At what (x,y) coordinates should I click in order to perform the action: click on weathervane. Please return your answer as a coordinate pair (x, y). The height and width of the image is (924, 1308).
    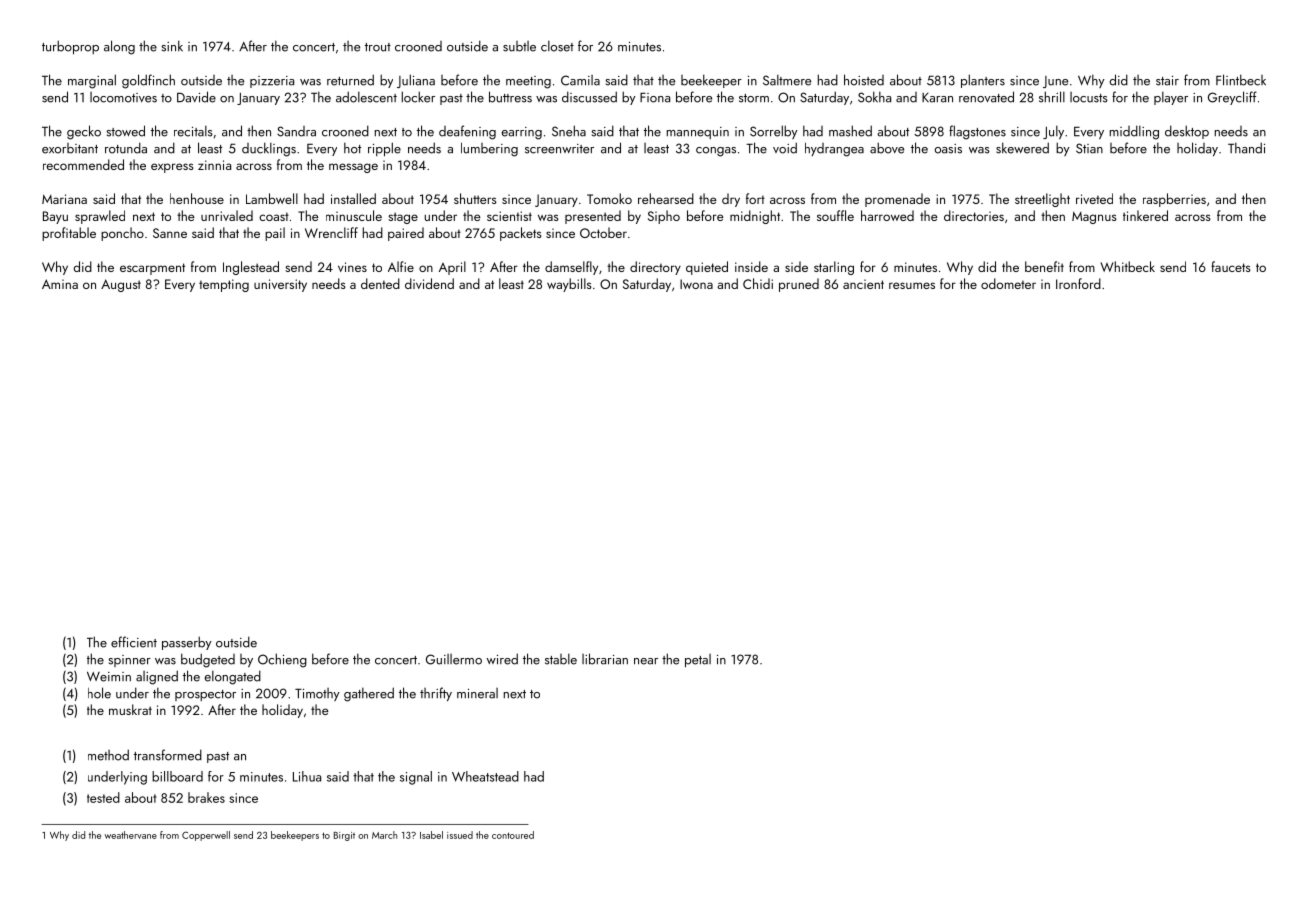
    Looking at the image, I should click on (131, 835).
